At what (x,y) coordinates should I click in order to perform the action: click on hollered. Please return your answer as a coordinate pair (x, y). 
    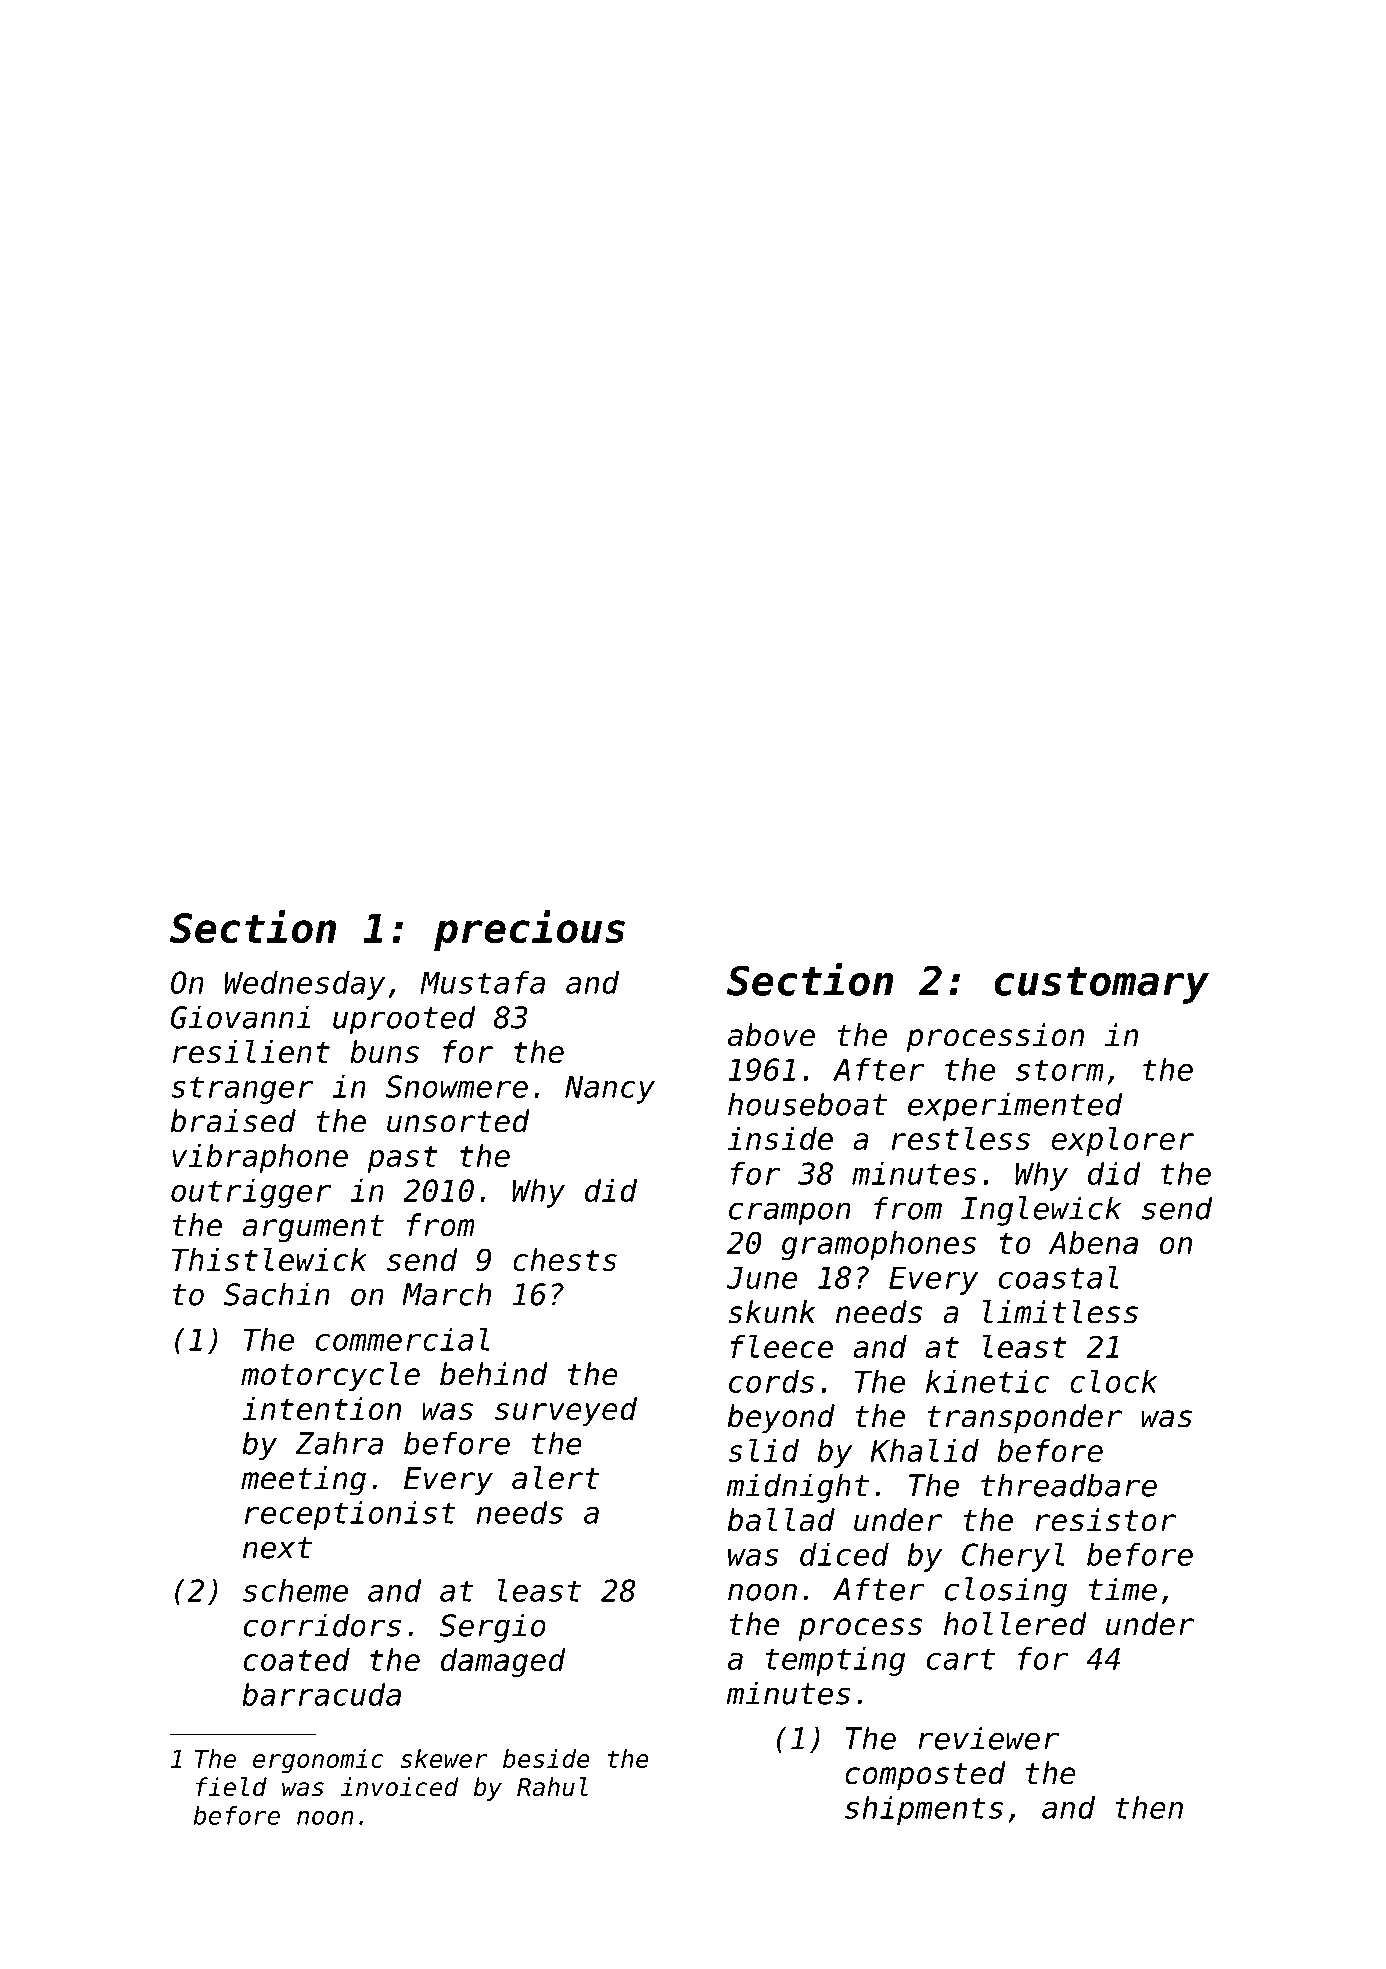
    Looking at the image, I should click on (1015, 1624).
